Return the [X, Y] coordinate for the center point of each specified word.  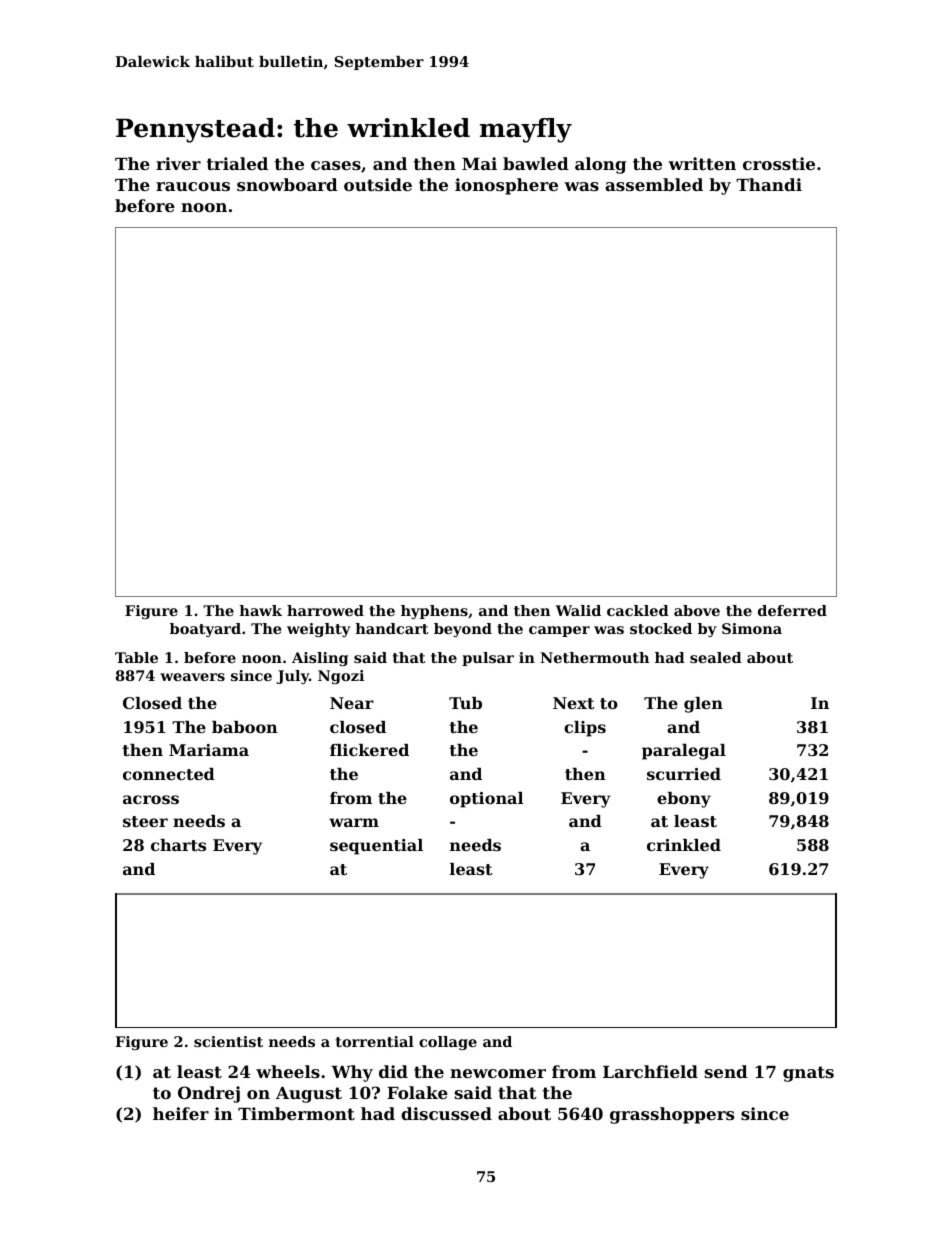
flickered [369, 750]
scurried [684, 774]
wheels [288, 1071]
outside [378, 184]
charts [178, 845]
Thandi [769, 184]
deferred [792, 610]
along [600, 165]
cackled [638, 610]
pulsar [488, 659]
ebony [684, 800]
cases [336, 165]
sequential [376, 847]
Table [136, 657]
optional [486, 800]
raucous [193, 186]
